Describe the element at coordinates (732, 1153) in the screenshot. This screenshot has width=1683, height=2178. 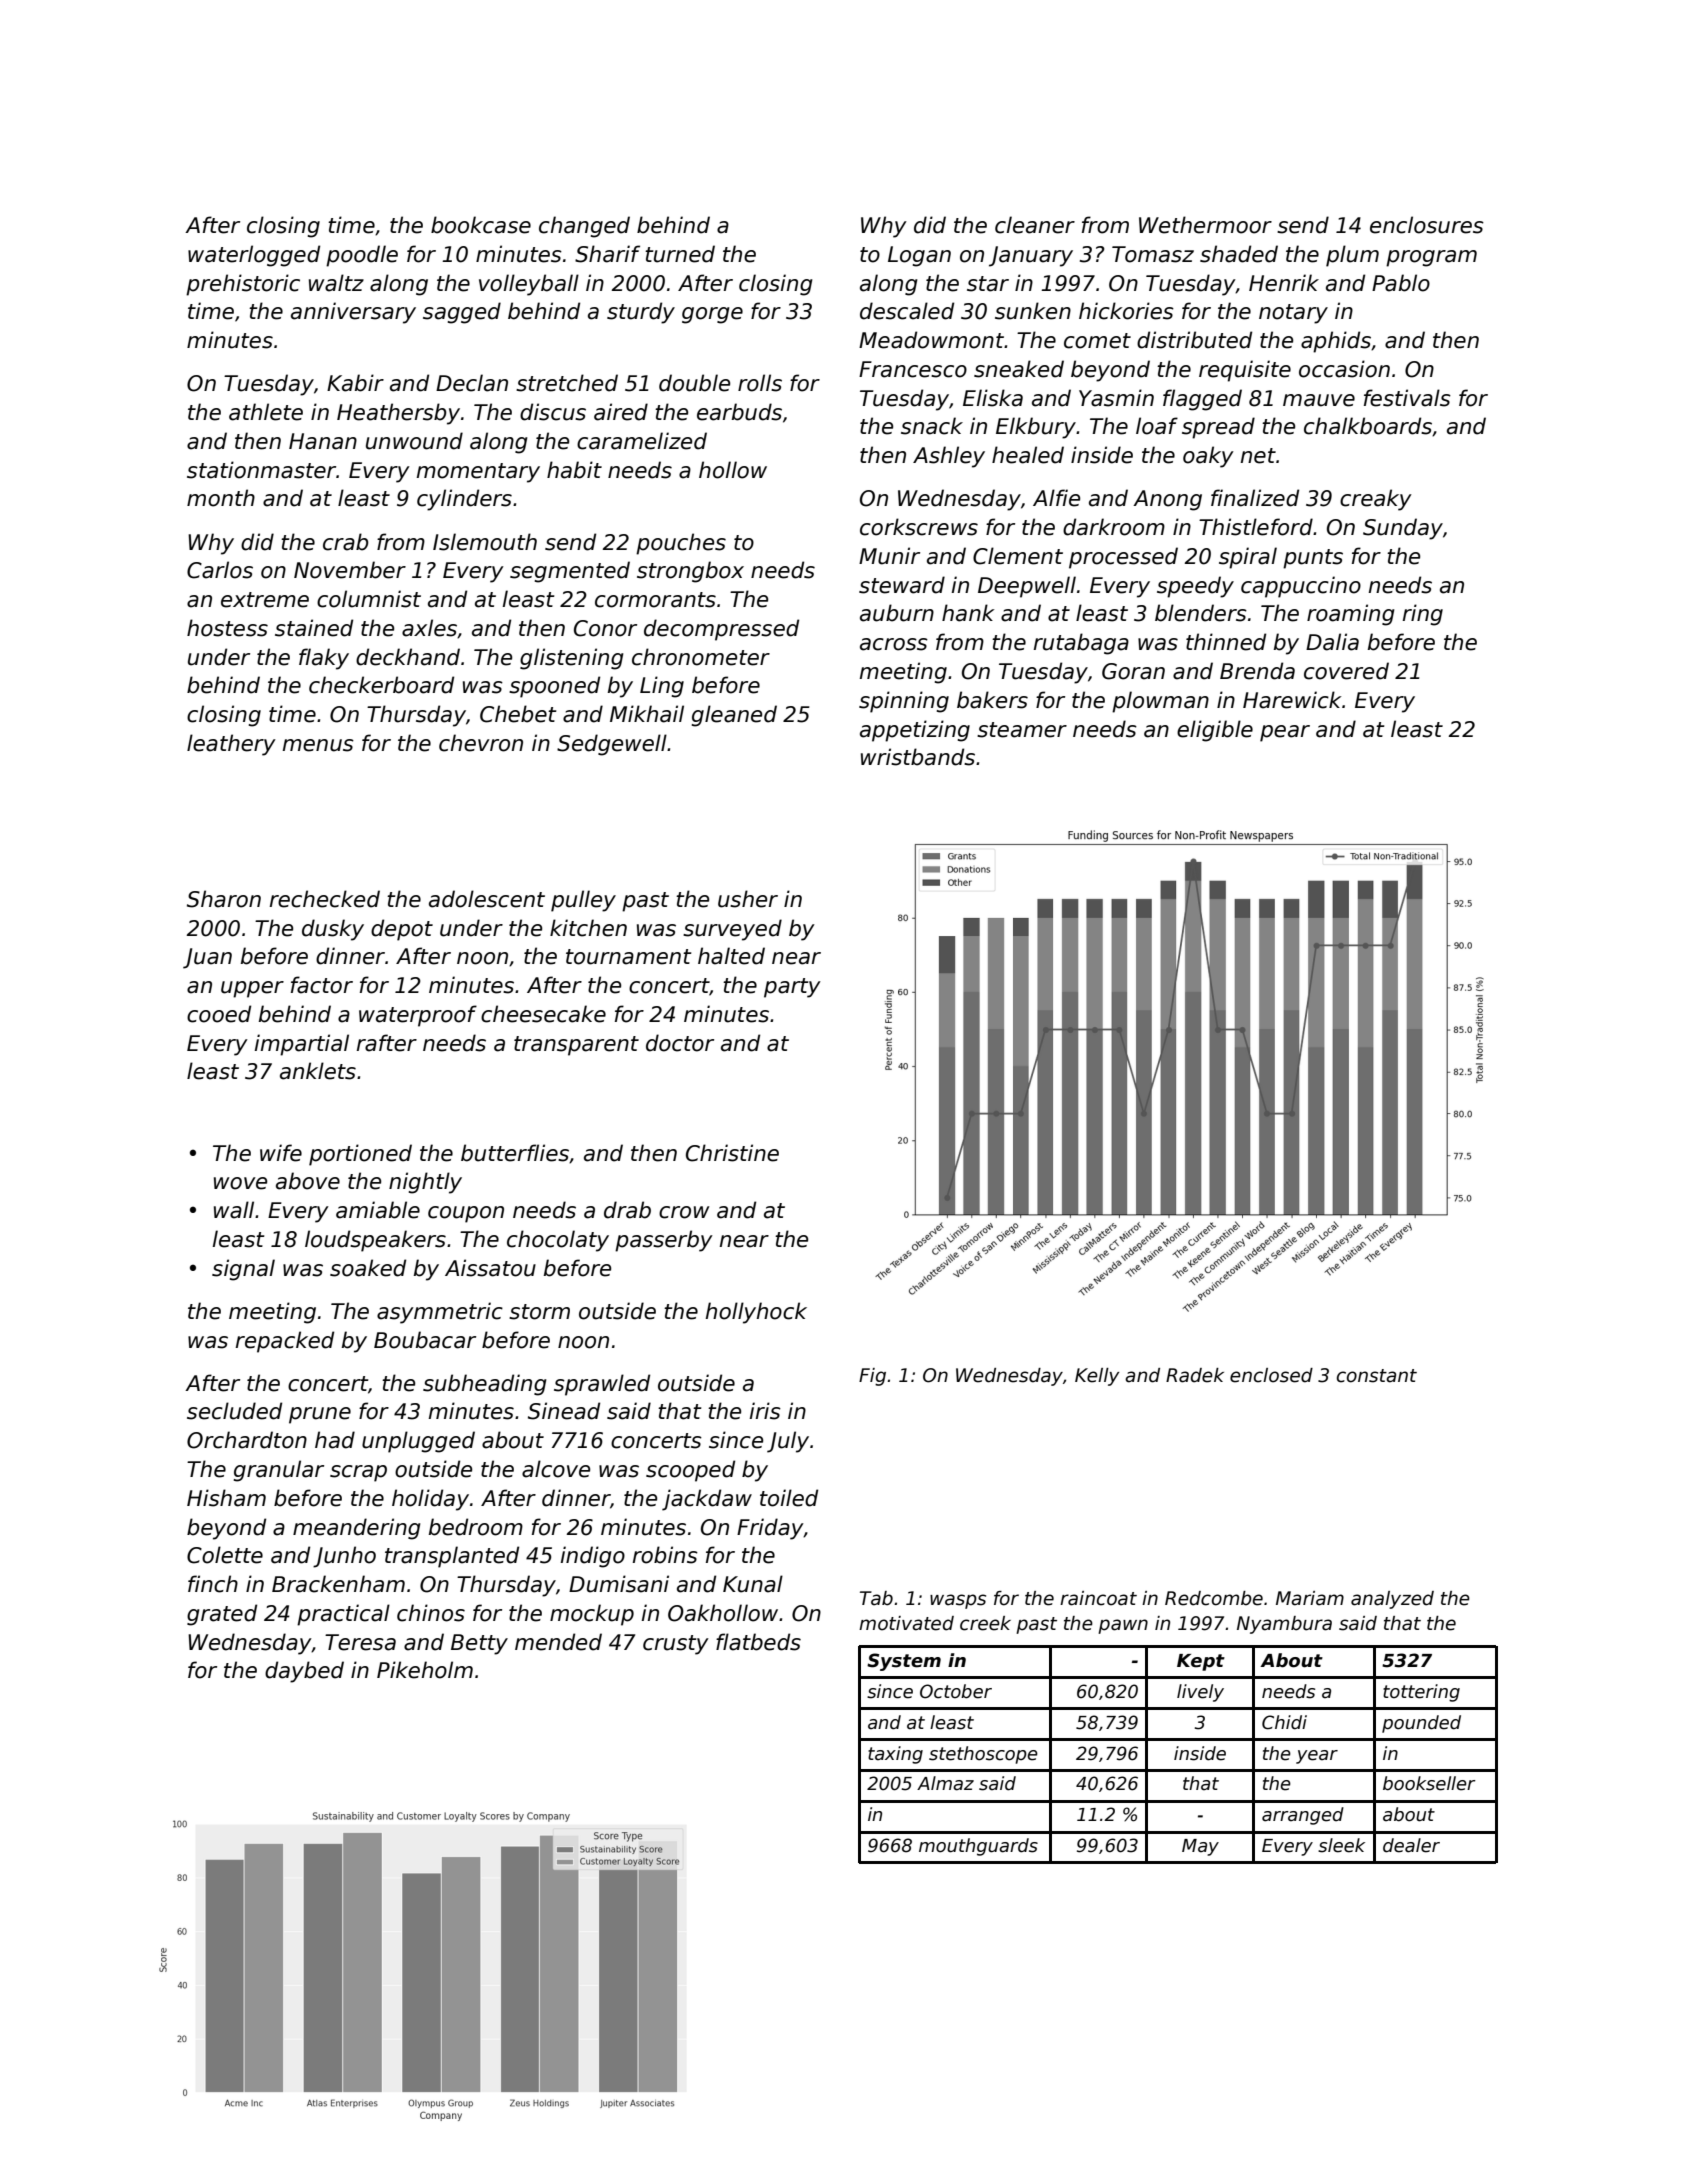
I see `Christine` at that location.
